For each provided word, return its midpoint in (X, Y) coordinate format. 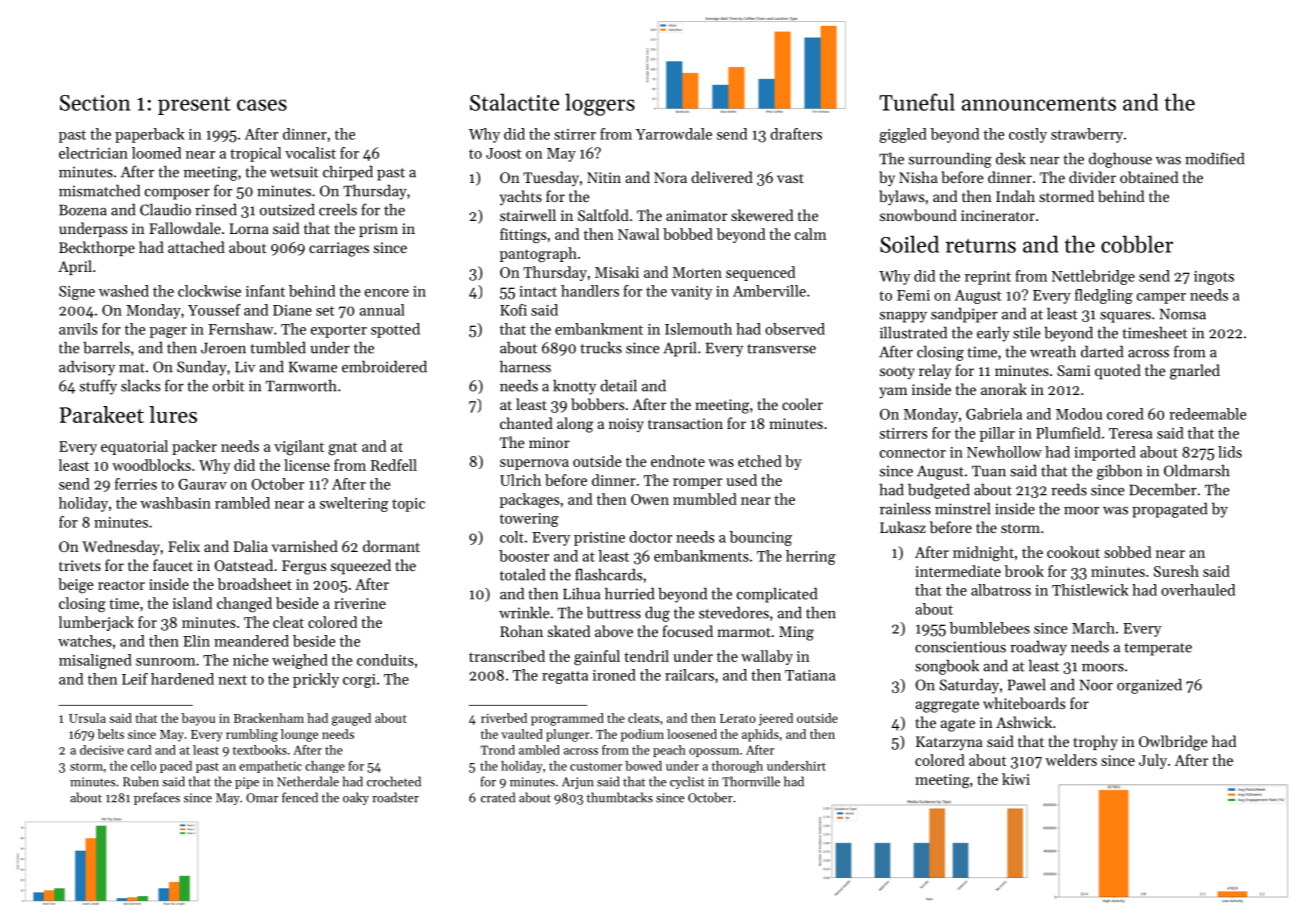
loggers (600, 104)
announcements (1039, 104)
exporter (339, 331)
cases (262, 105)
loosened (692, 734)
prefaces (157, 798)
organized (1149, 686)
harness (525, 367)
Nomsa (1183, 314)
